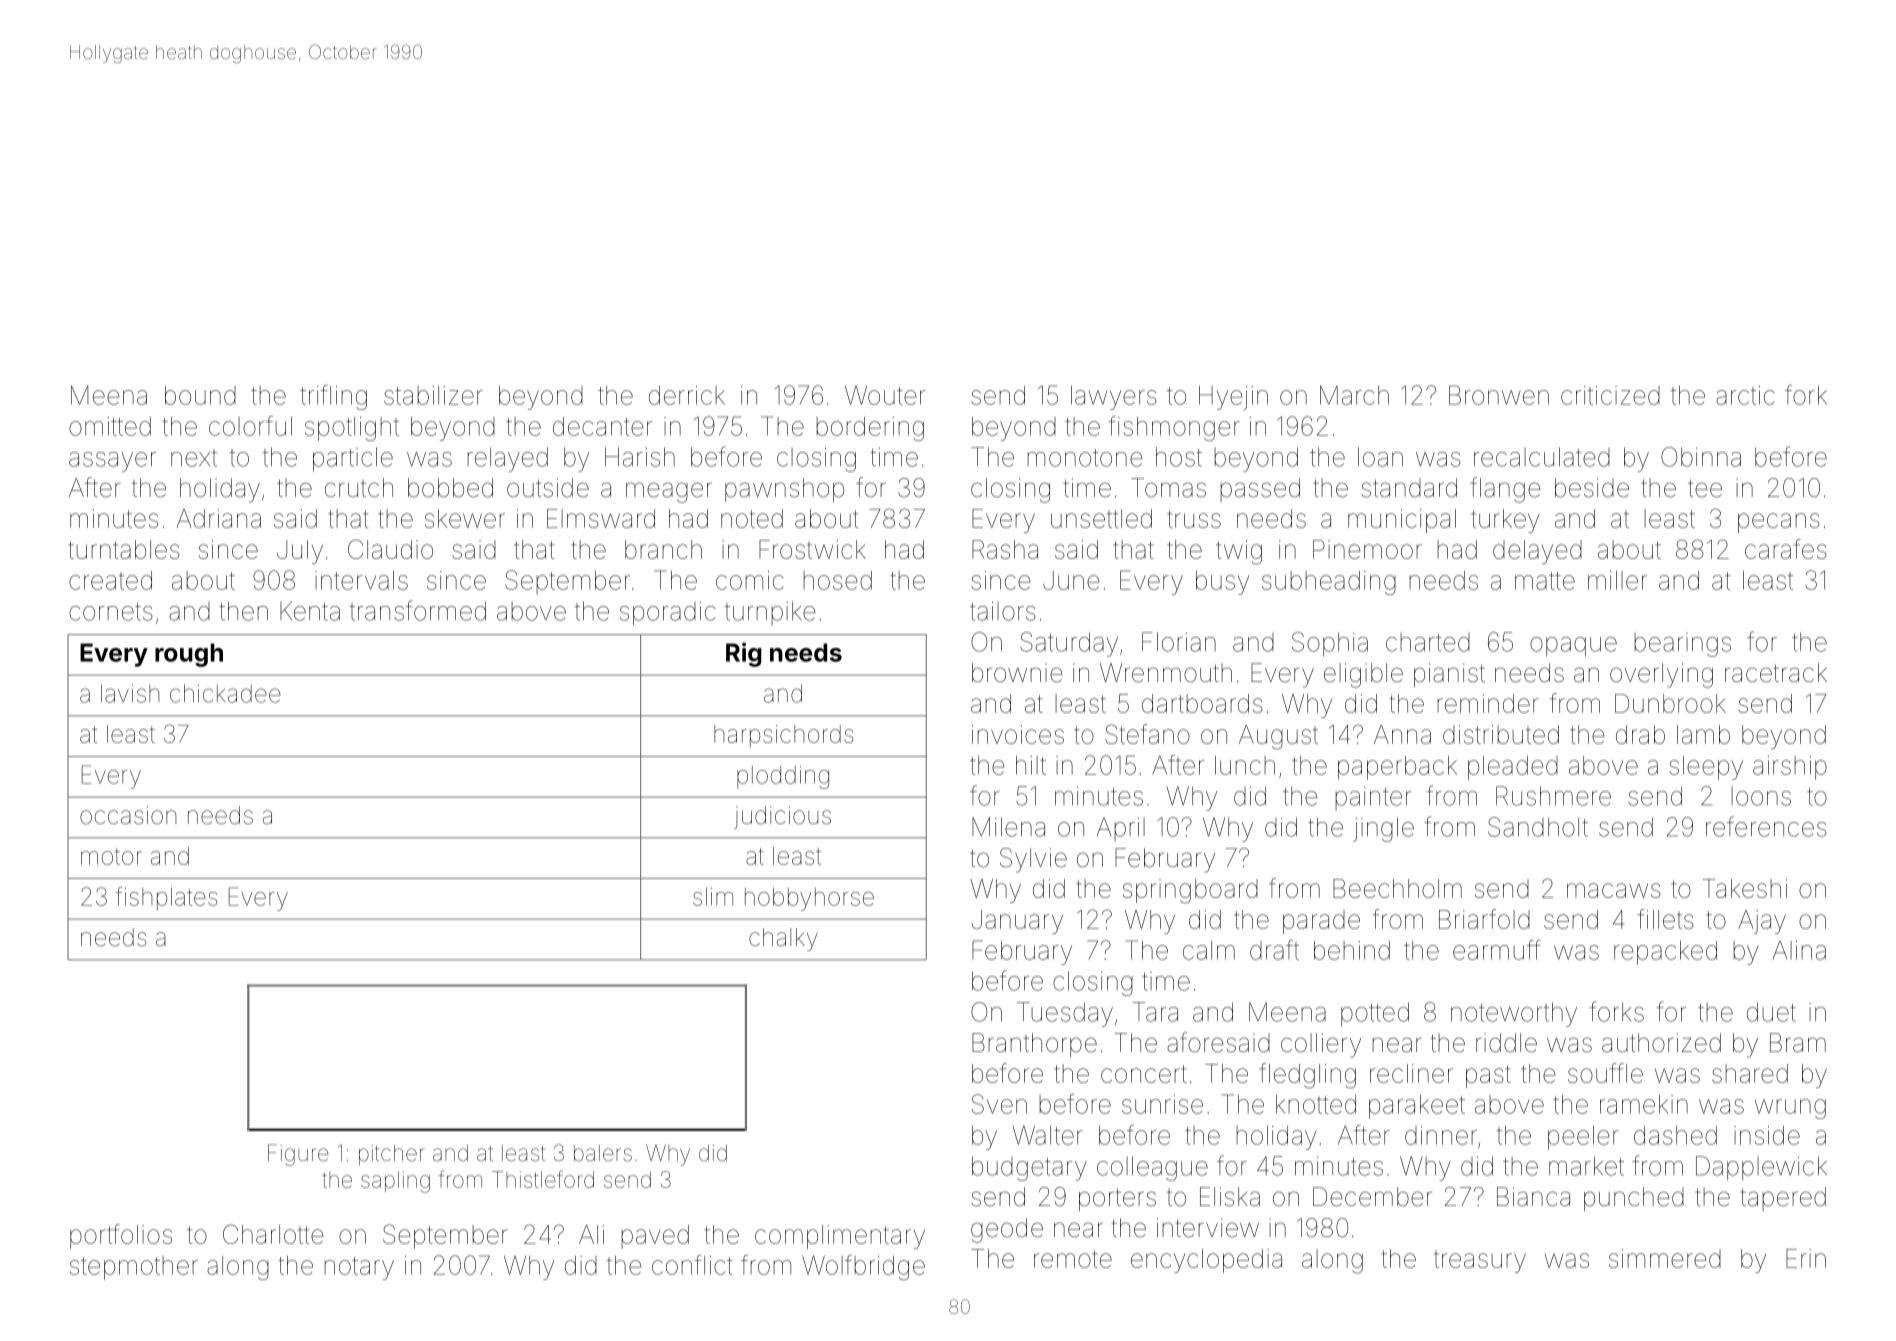 This page has height=1341, width=1896. Describe the element at coordinates (333, 397) in the page. I see `trifling` at that location.
